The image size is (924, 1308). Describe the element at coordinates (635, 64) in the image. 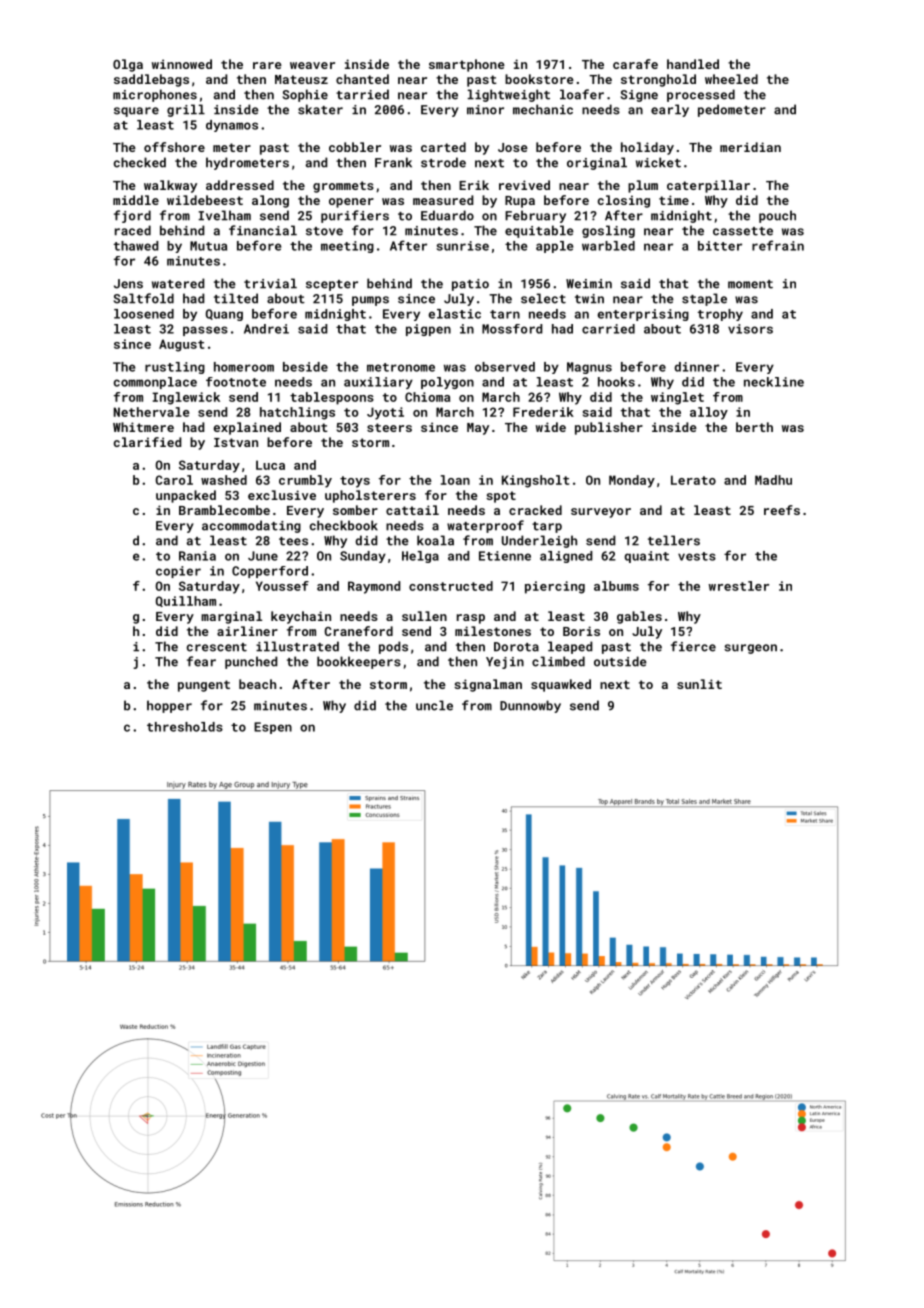

I see `carafe` at that location.
